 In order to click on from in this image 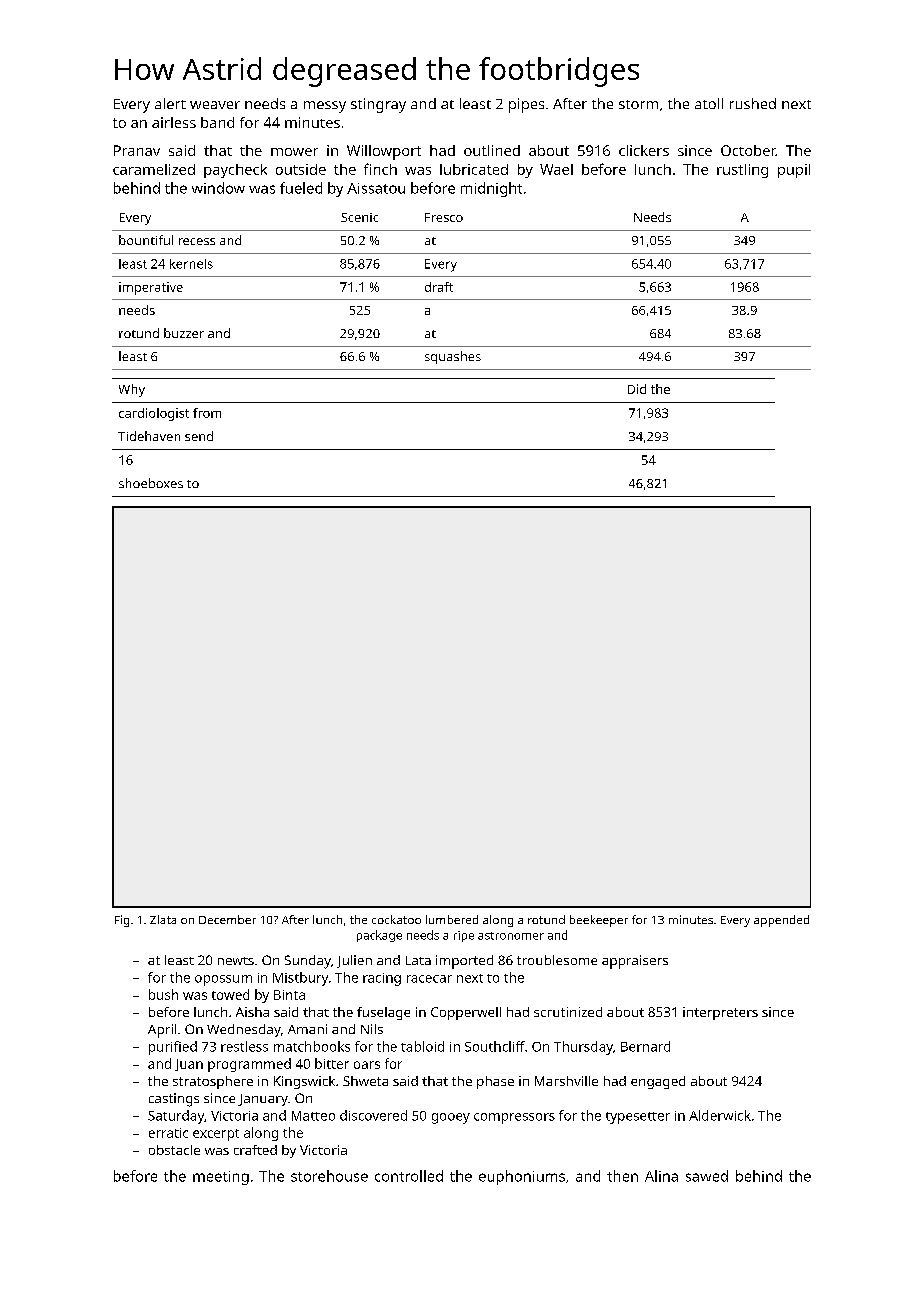, I will do `click(207, 413)`.
